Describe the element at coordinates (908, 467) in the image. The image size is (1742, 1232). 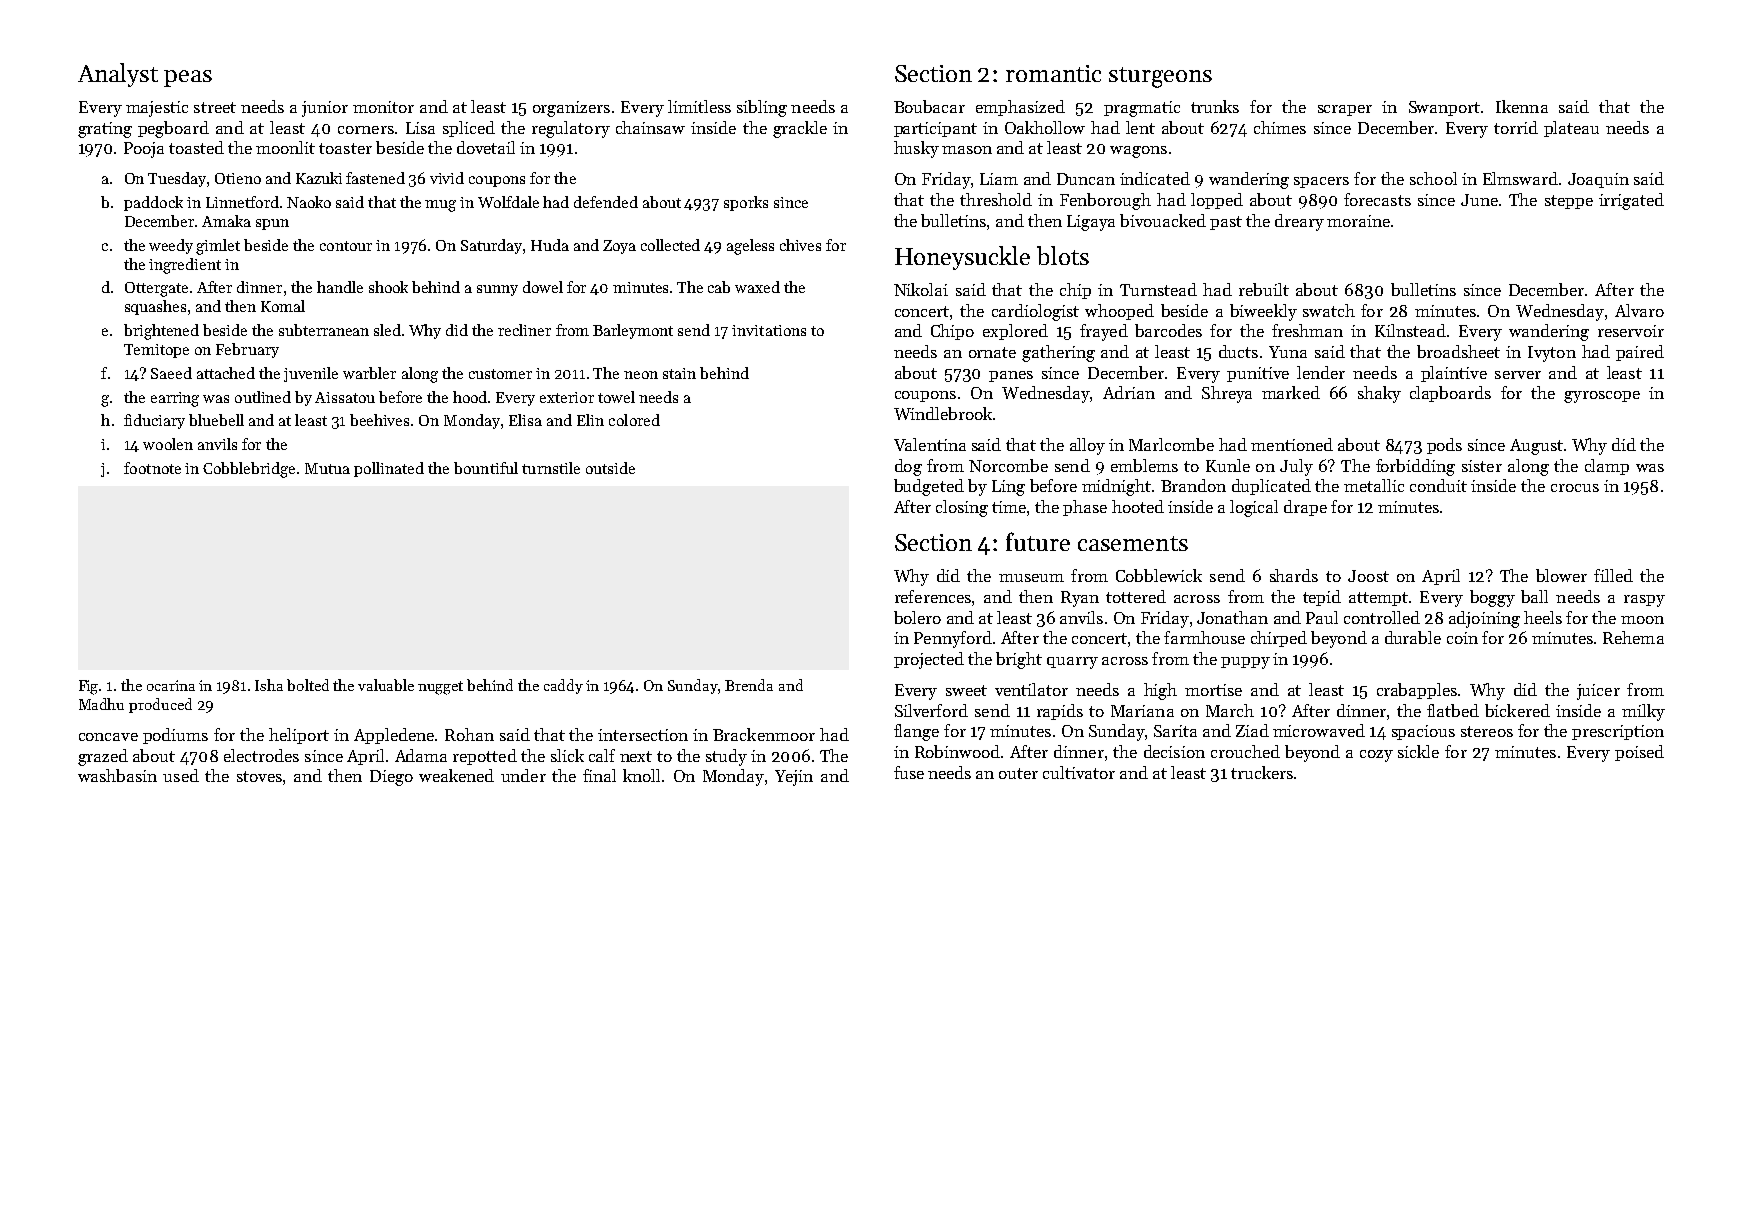
I see `dog` at that location.
